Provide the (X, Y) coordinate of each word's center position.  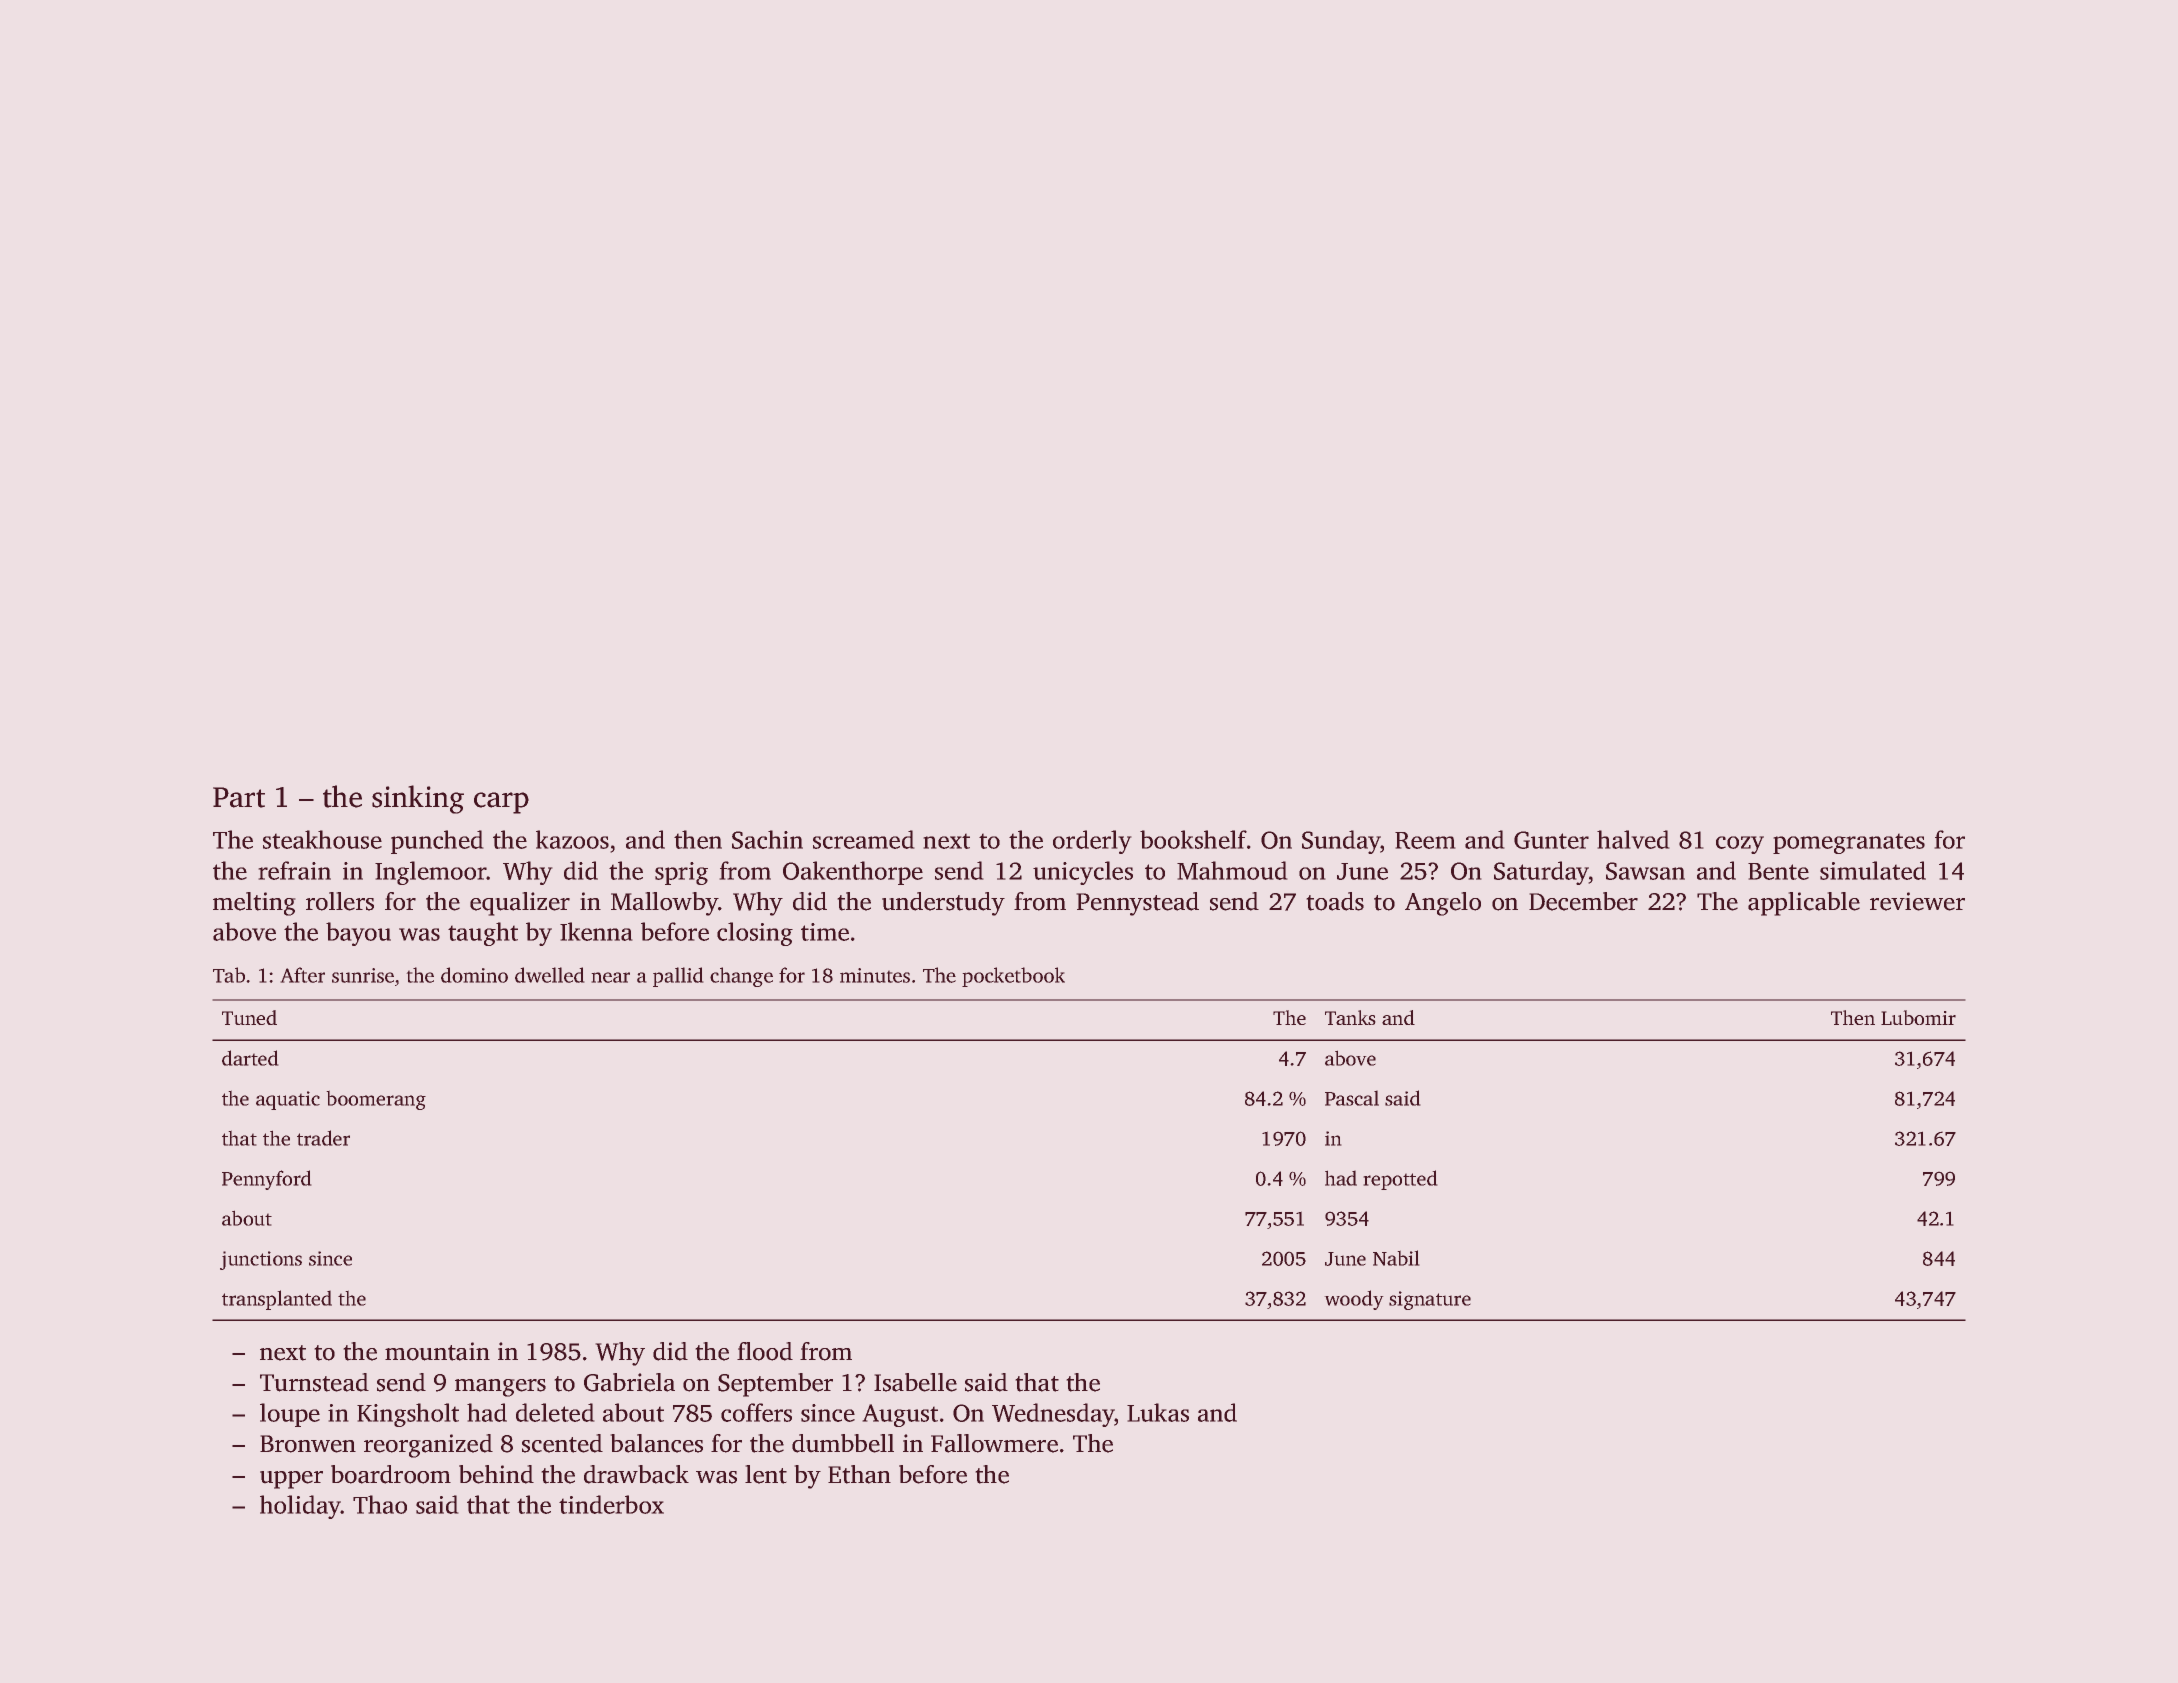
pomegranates (1849, 844)
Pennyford (266, 1180)
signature (1430, 1300)
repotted (1400, 1180)
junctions (261, 1260)
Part (239, 797)
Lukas (1158, 1412)
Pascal (1352, 1098)
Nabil (1396, 1258)
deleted (555, 1412)
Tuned (249, 1017)
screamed (863, 839)
